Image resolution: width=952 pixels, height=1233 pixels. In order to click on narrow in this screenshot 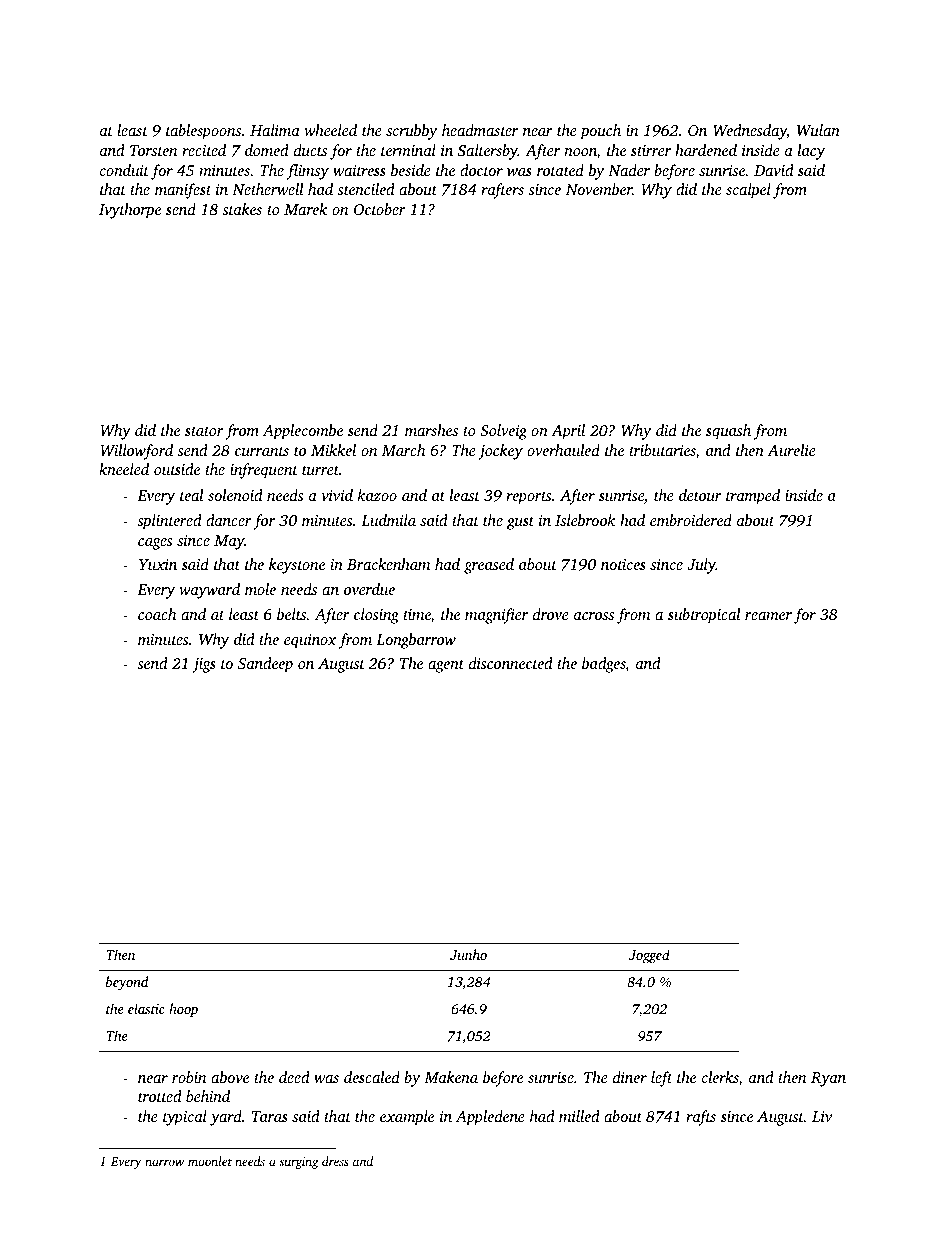, I will do `click(164, 1162)`.
